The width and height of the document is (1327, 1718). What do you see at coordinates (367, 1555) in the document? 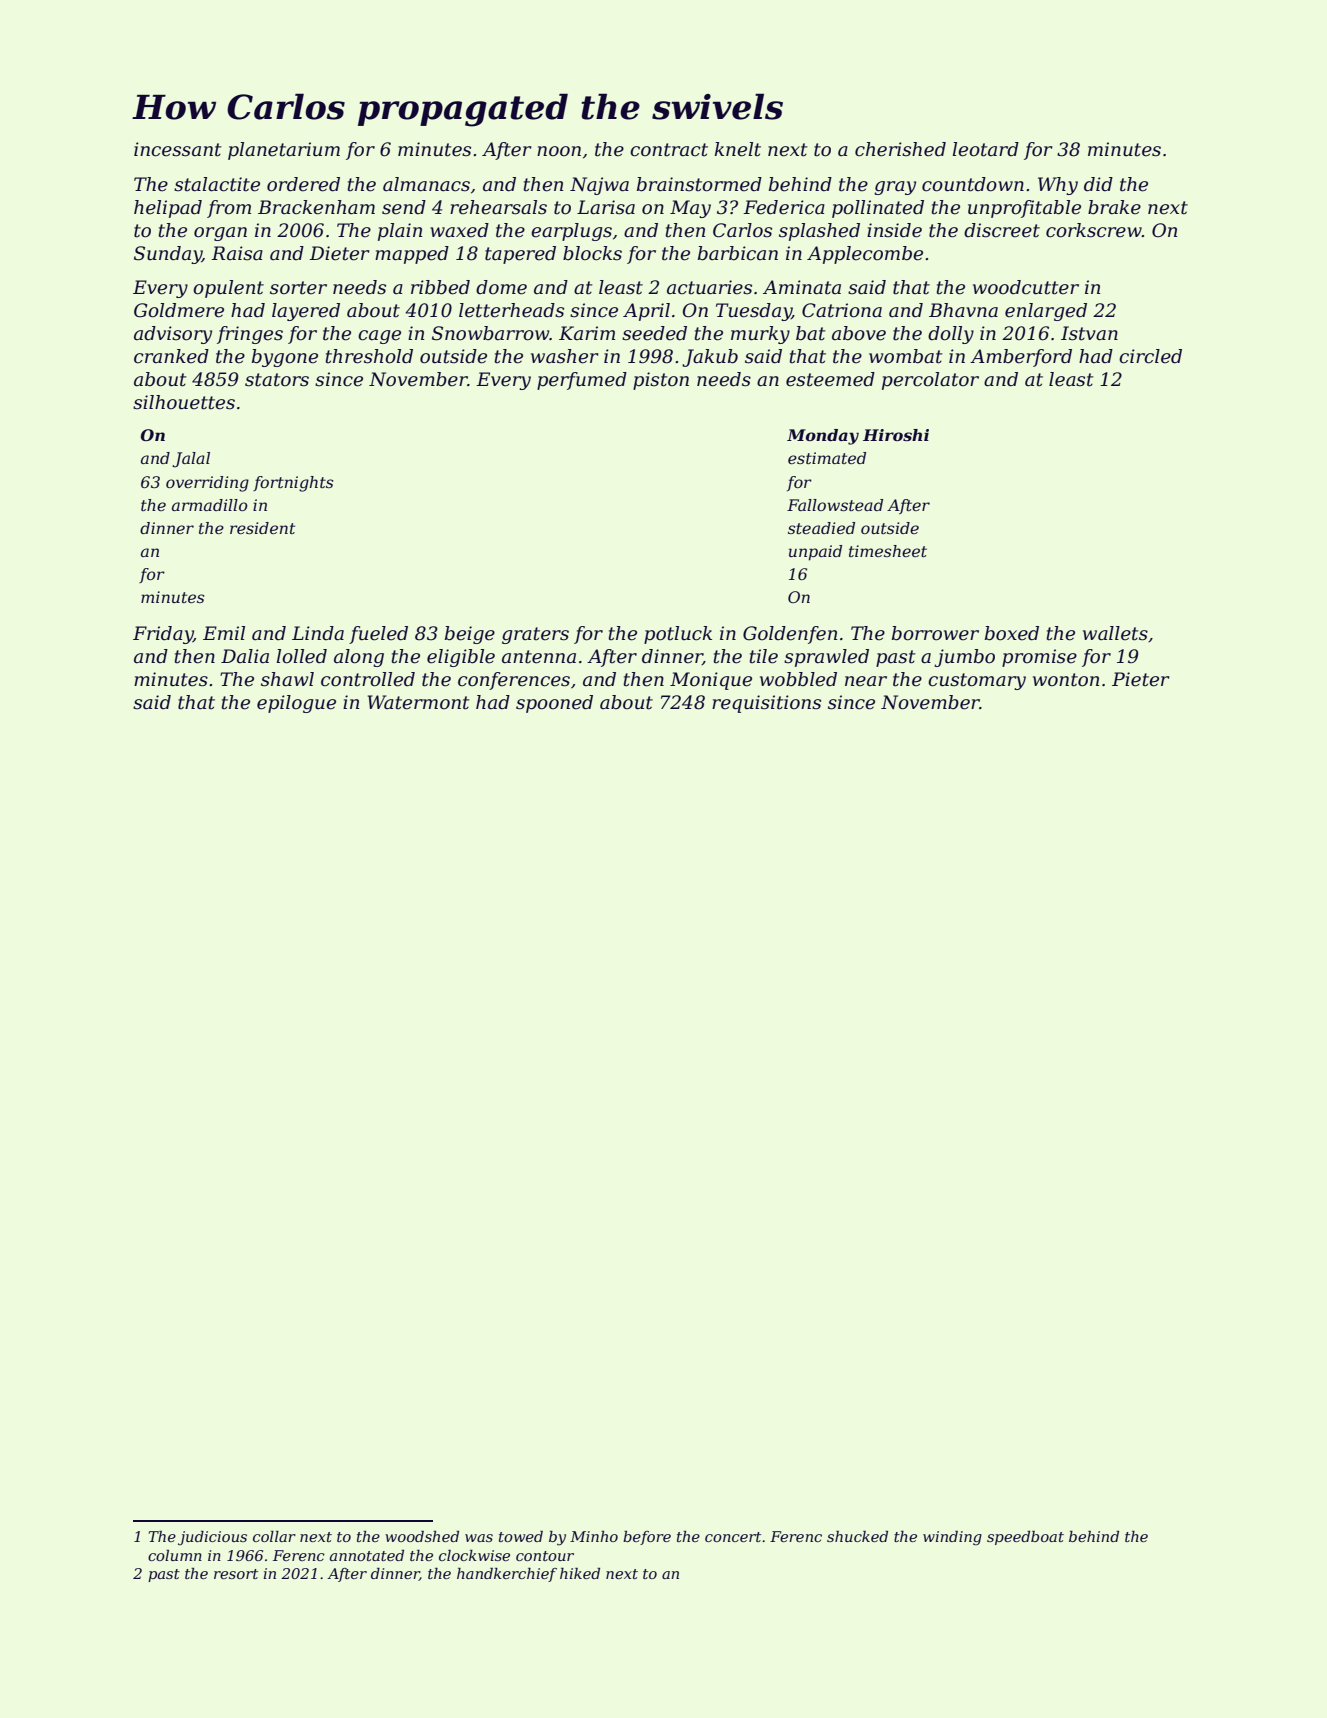
I see `annotated` at bounding box center [367, 1555].
